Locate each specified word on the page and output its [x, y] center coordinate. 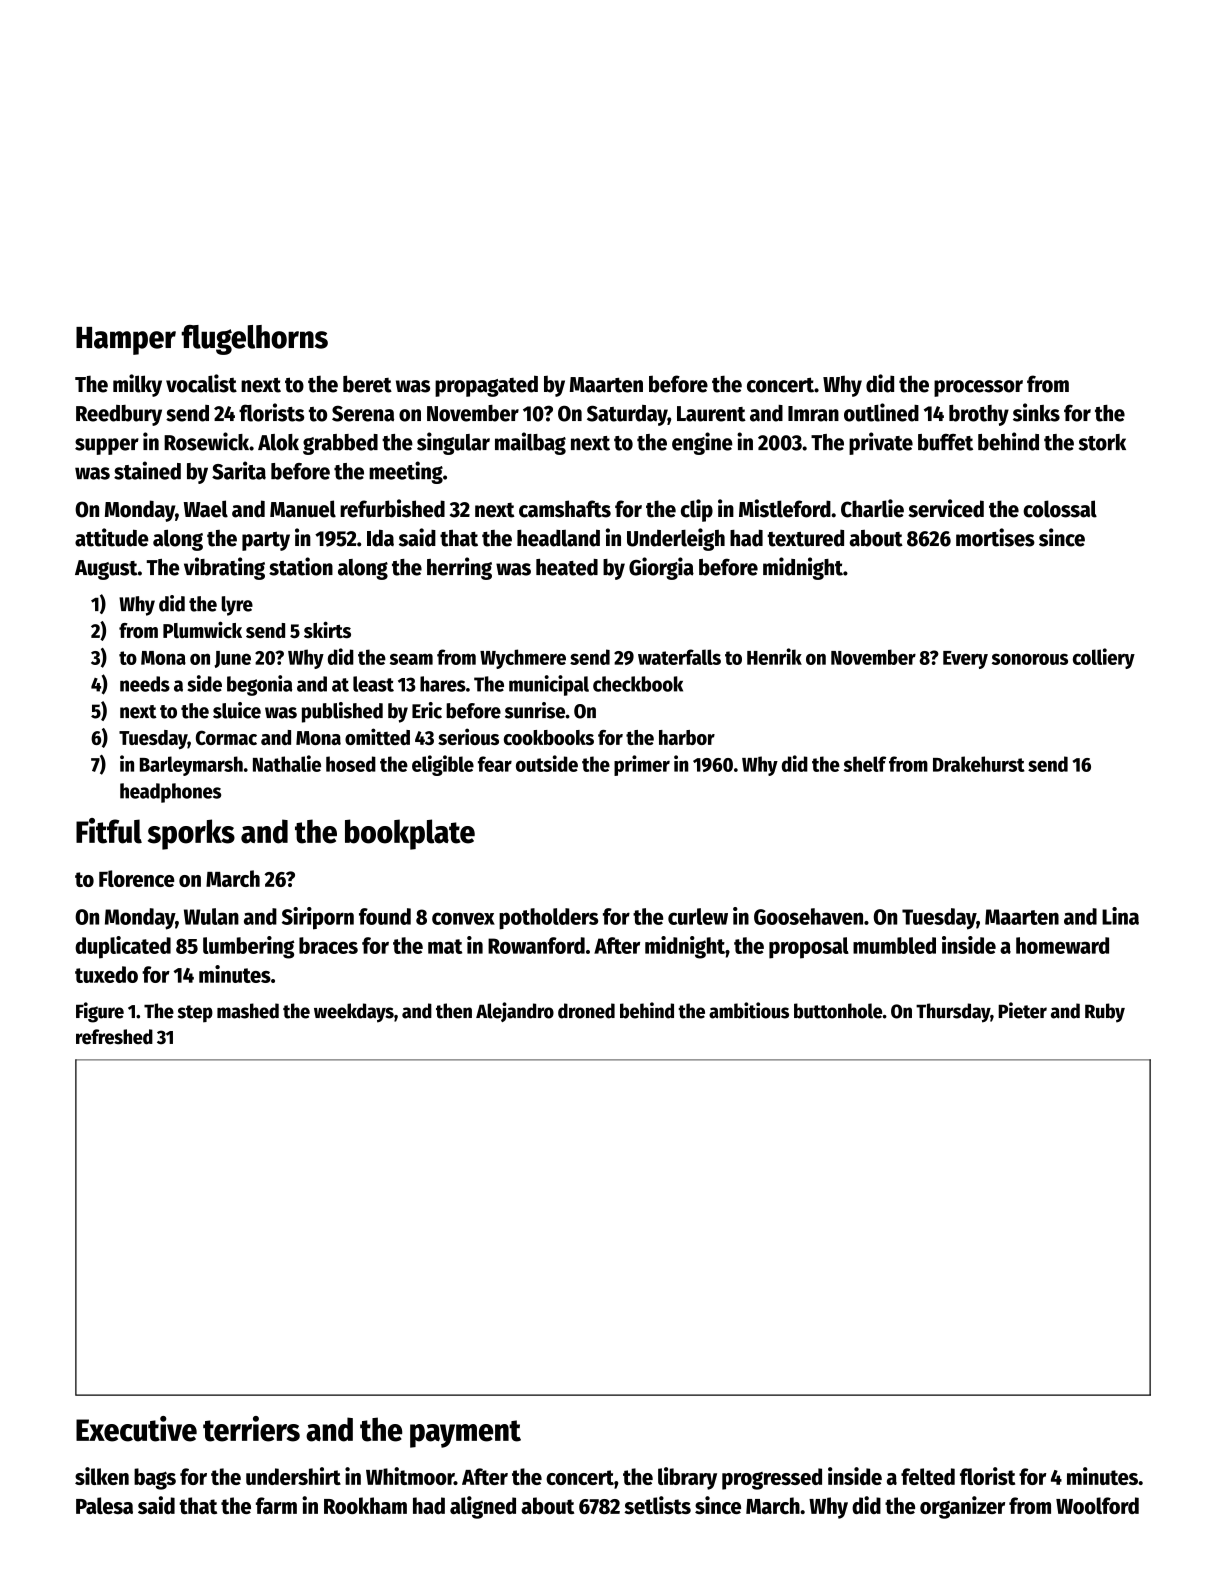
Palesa [104, 1505]
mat [445, 946]
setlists [657, 1505]
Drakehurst [979, 764]
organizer [962, 1507]
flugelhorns [255, 340]
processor [978, 388]
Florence [137, 878]
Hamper [126, 341]
